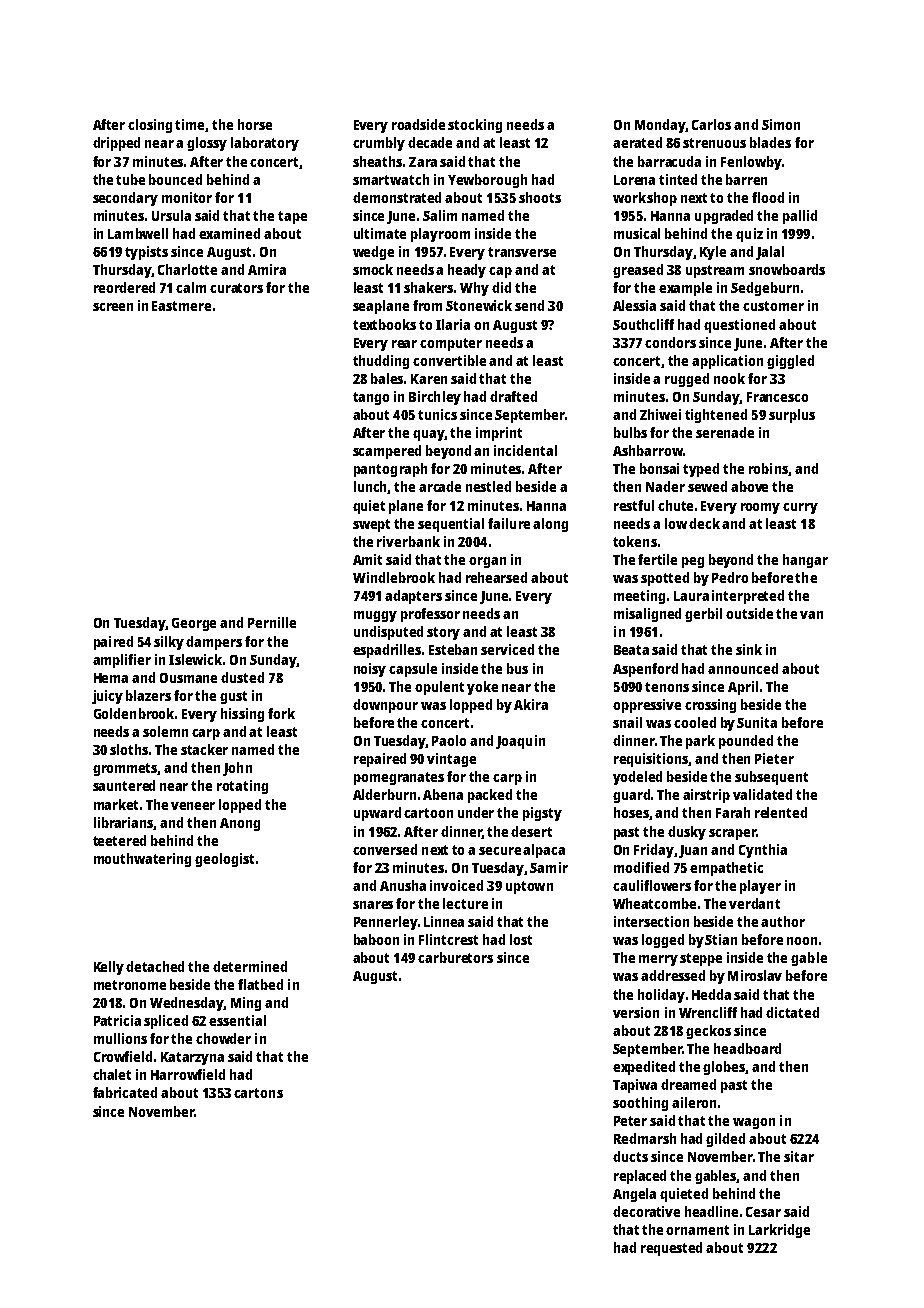  I want to click on pallid, so click(800, 217).
